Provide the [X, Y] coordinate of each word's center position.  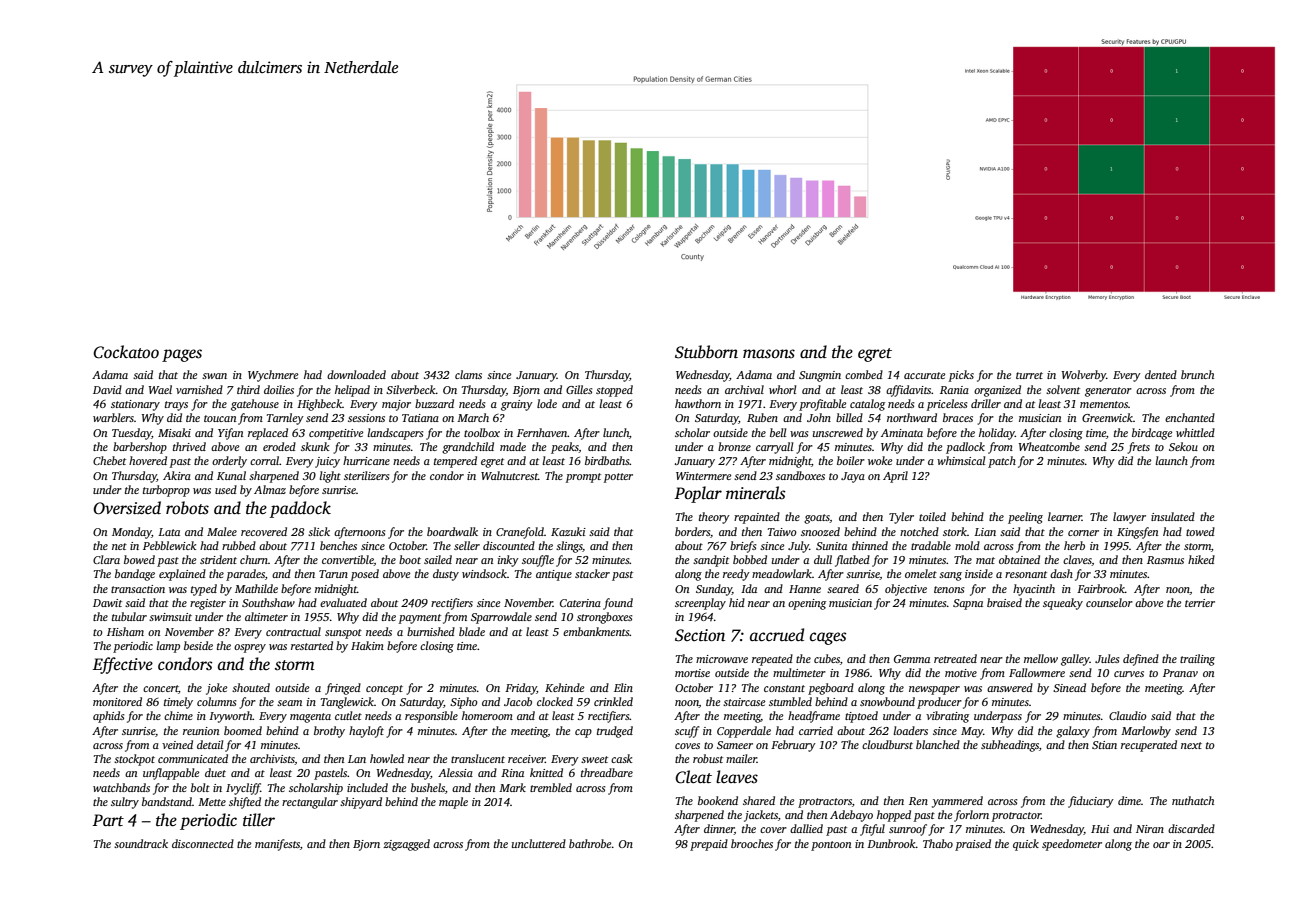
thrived [189, 446]
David [107, 389]
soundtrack [141, 843]
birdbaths [607, 460]
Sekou [1183, 446]
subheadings [1010, 746]
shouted [251, 687]
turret [1029, 375]
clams [468, 374]
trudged [615, 732]
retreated [955, 658]
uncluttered [539, 843]
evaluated [343, 602]
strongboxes [604, 618]
